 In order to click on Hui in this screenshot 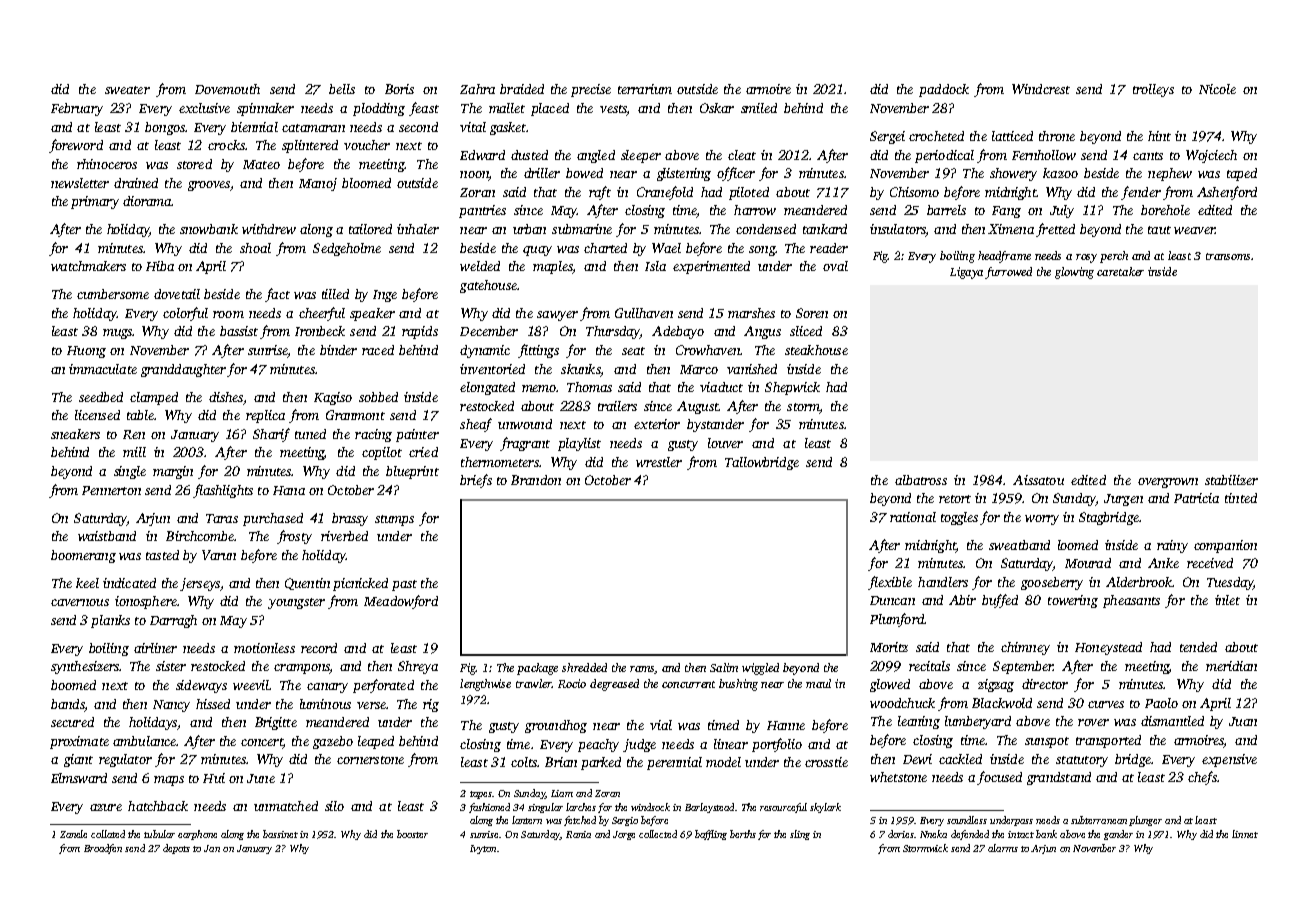, I will do `click(214, 778)`.
